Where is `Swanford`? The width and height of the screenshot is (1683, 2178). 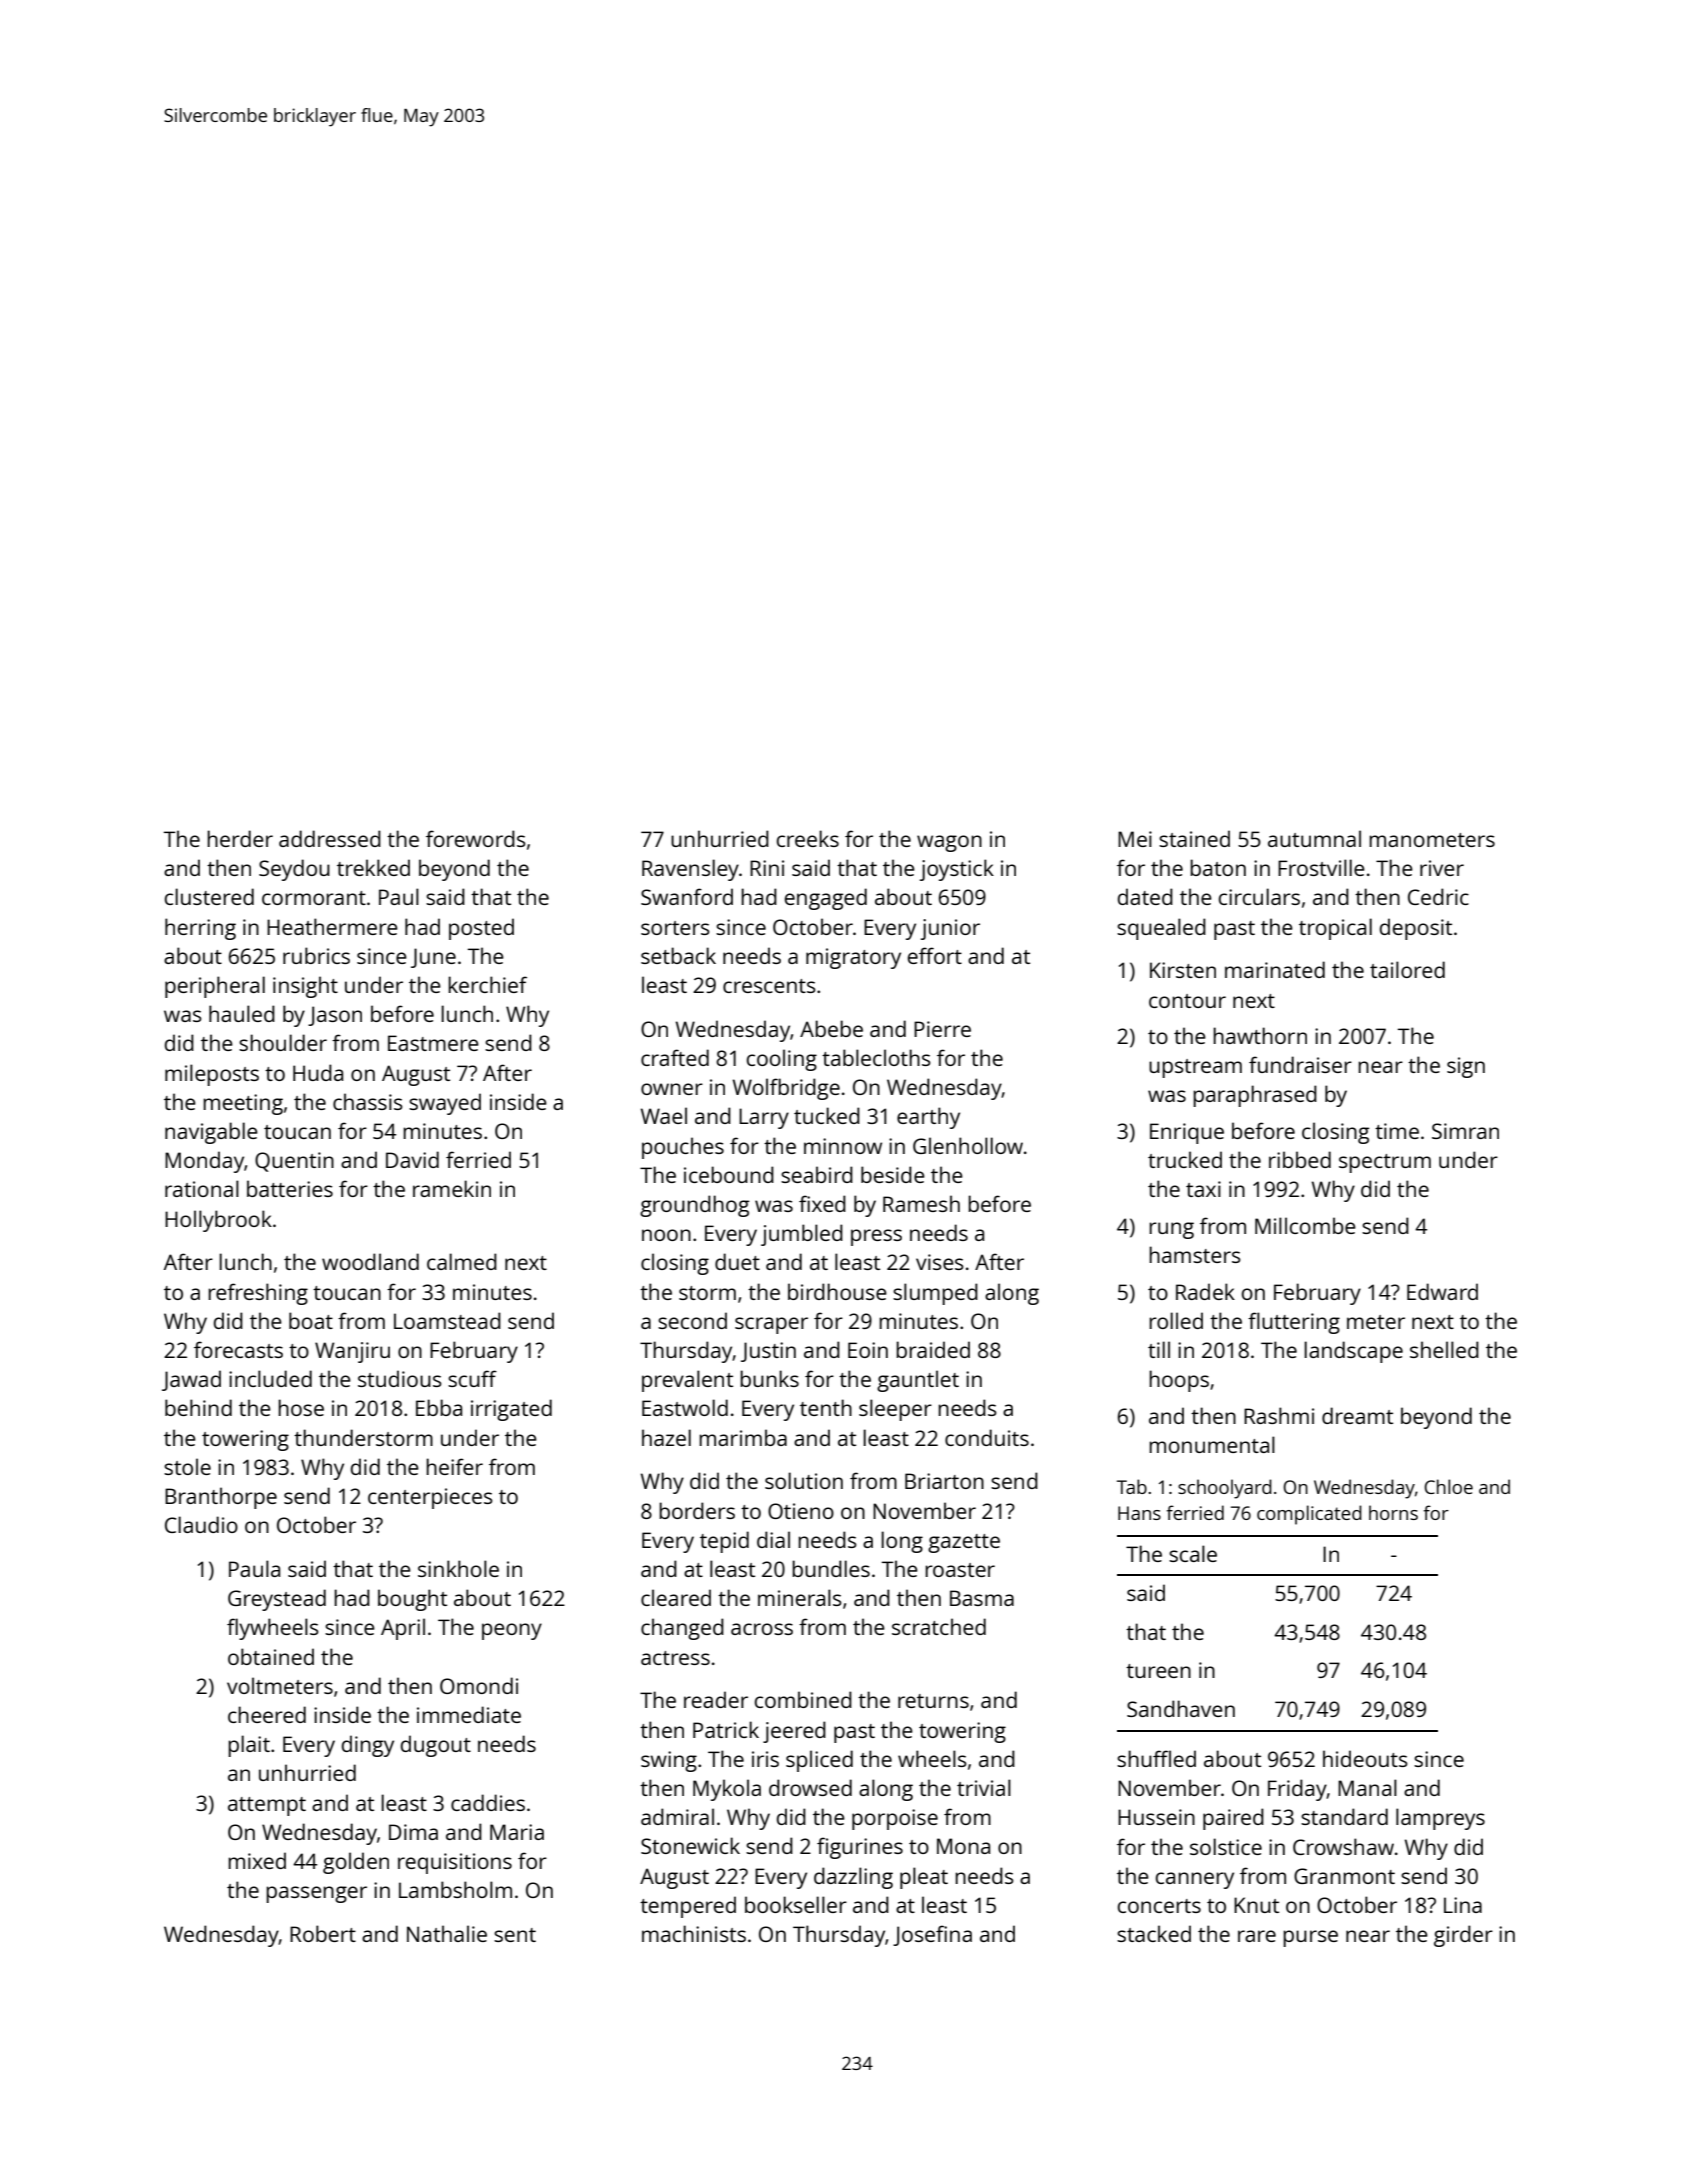 Swanford is located at coordinates (687, 896).
